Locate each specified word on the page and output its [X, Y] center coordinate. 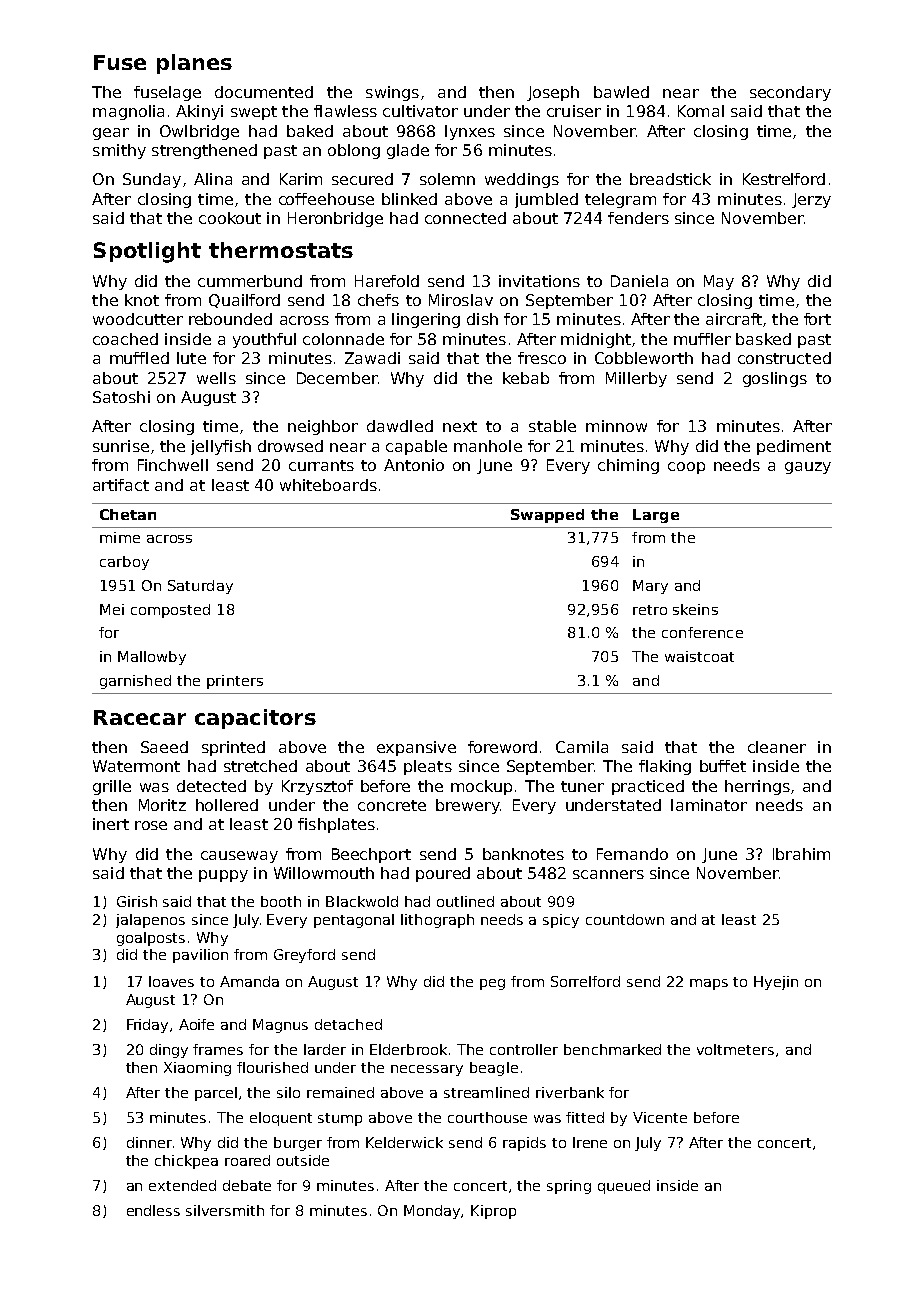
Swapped [547, 516]
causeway [239, 857]
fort [817, 319]
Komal [701, 111]
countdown [625, 919]
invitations [539, 281]
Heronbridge [335, 219]
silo [288, 1092]
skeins [695, 609]
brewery [467, 806]
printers [235, 682]
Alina [213, 179]
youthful [264, 340]
